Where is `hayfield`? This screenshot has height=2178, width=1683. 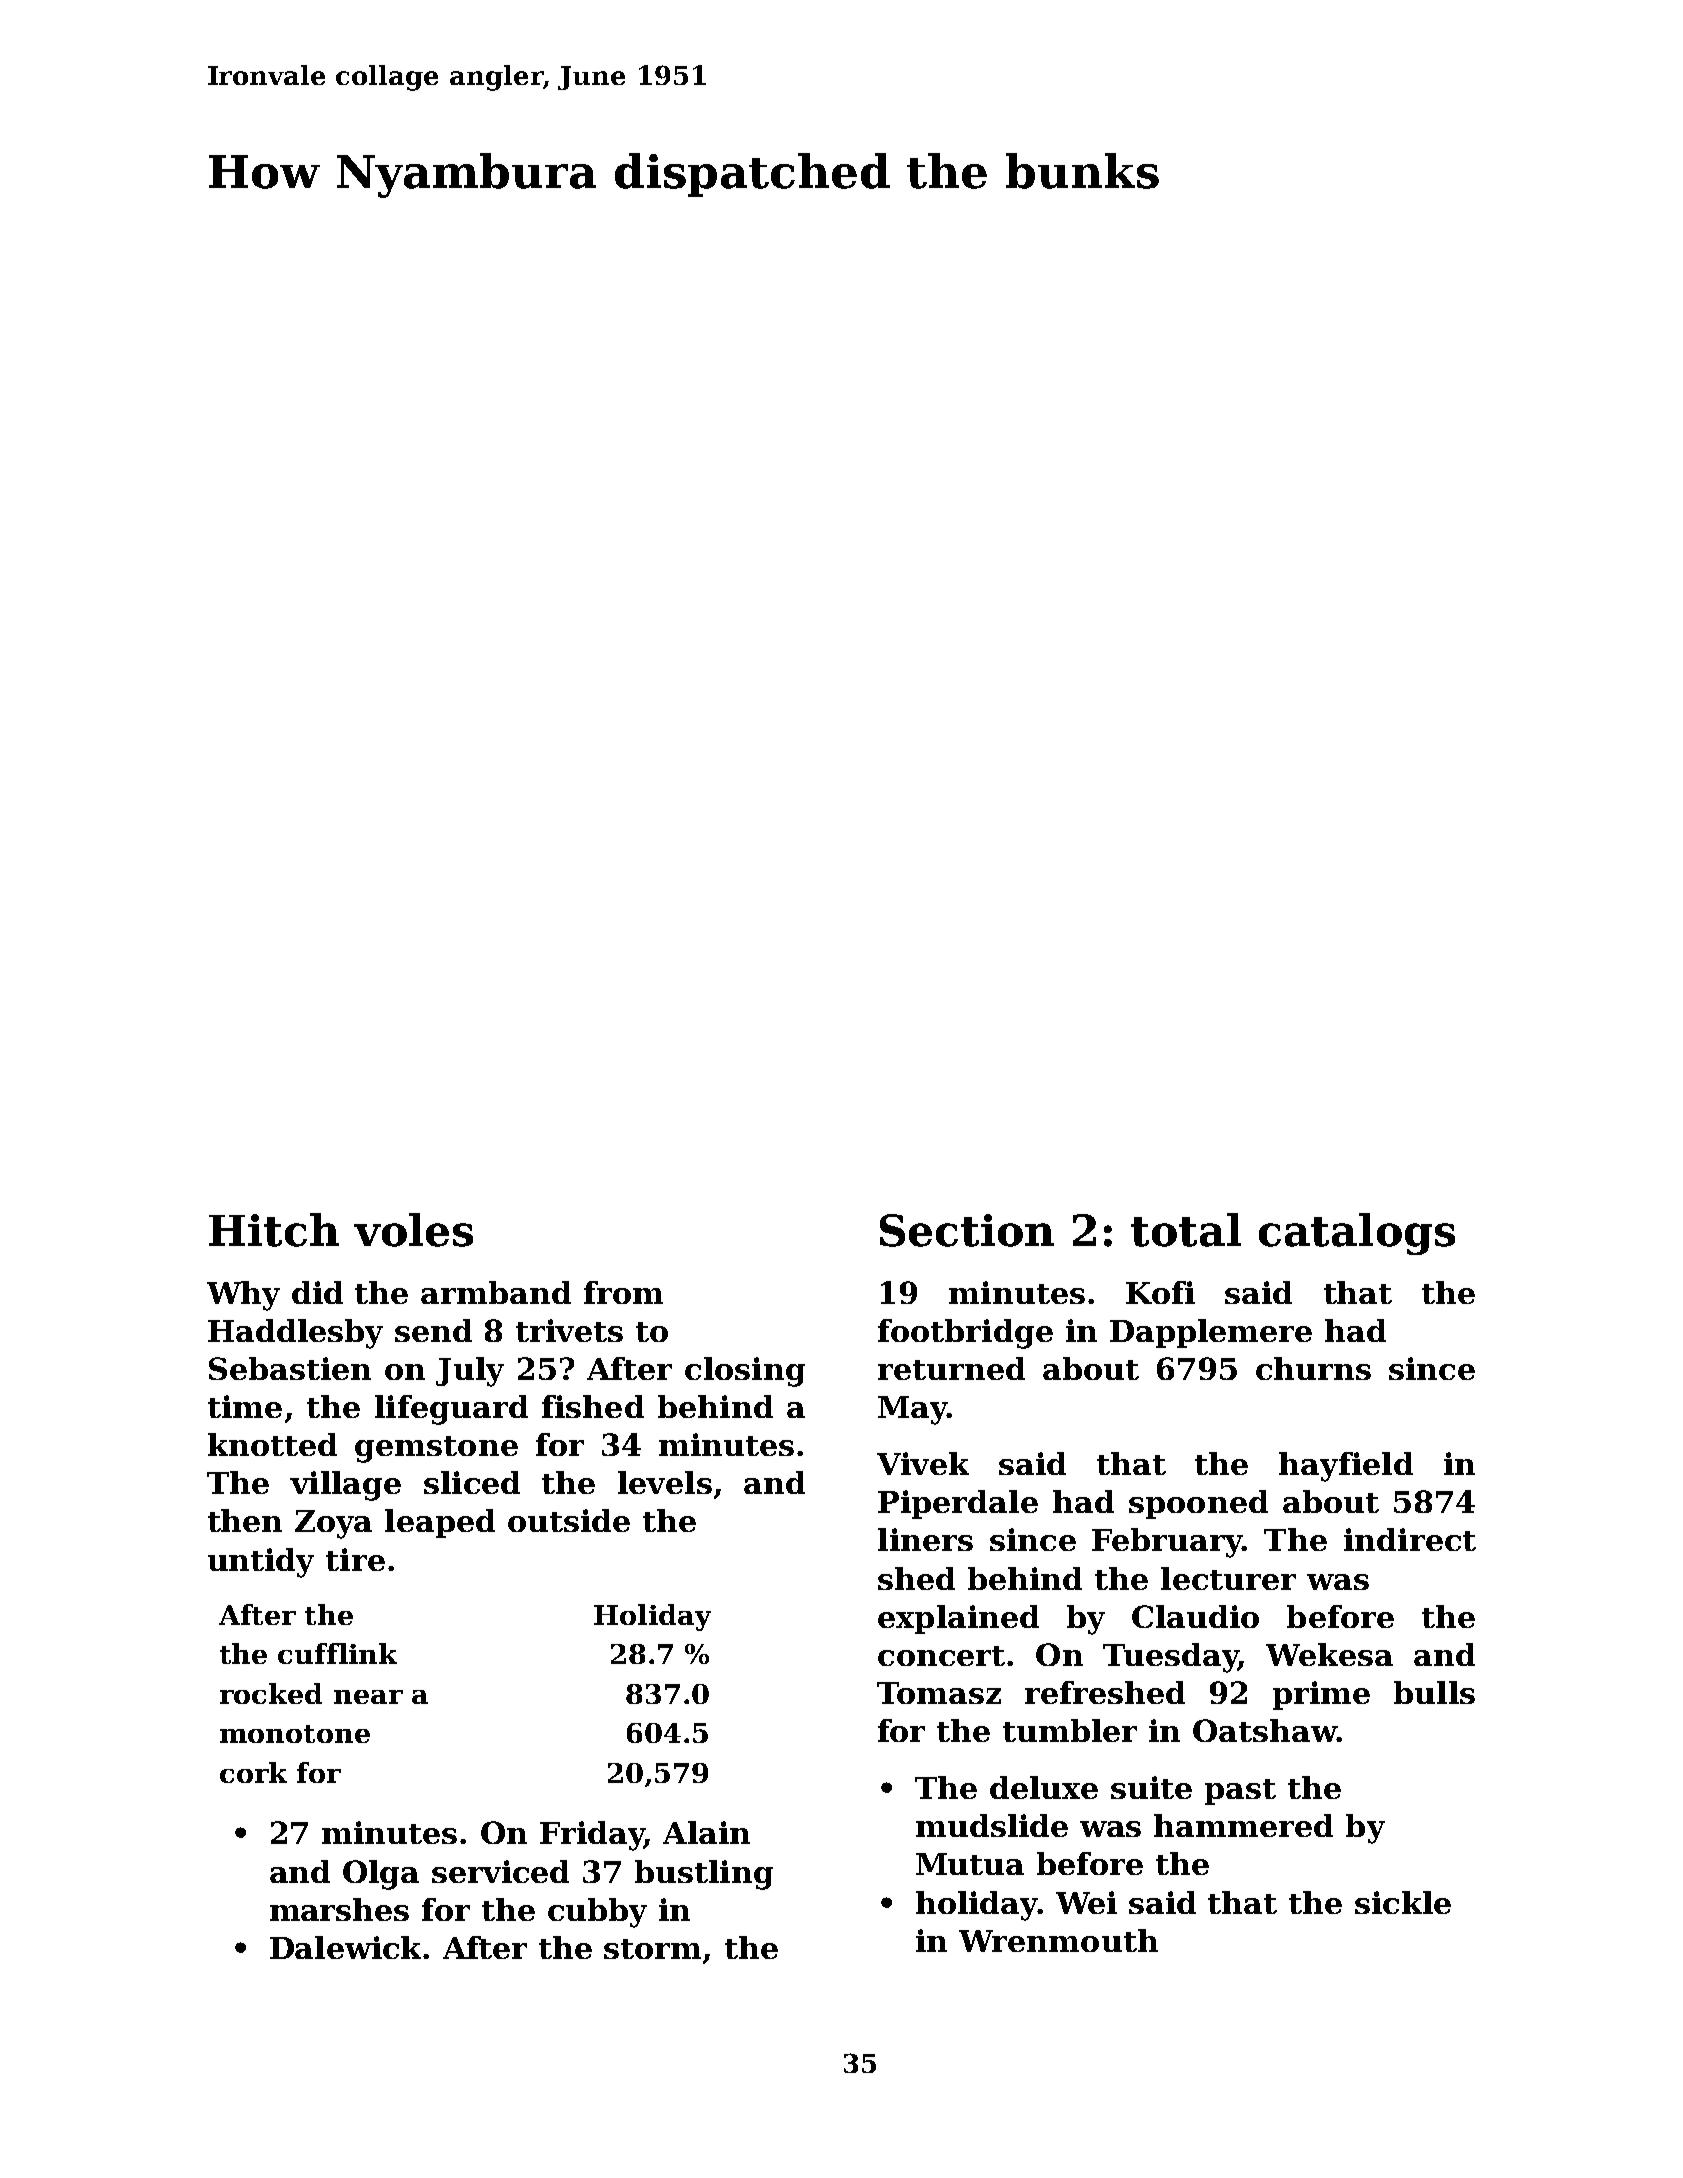 hayfield is located at coordinates (1346, 1467).
